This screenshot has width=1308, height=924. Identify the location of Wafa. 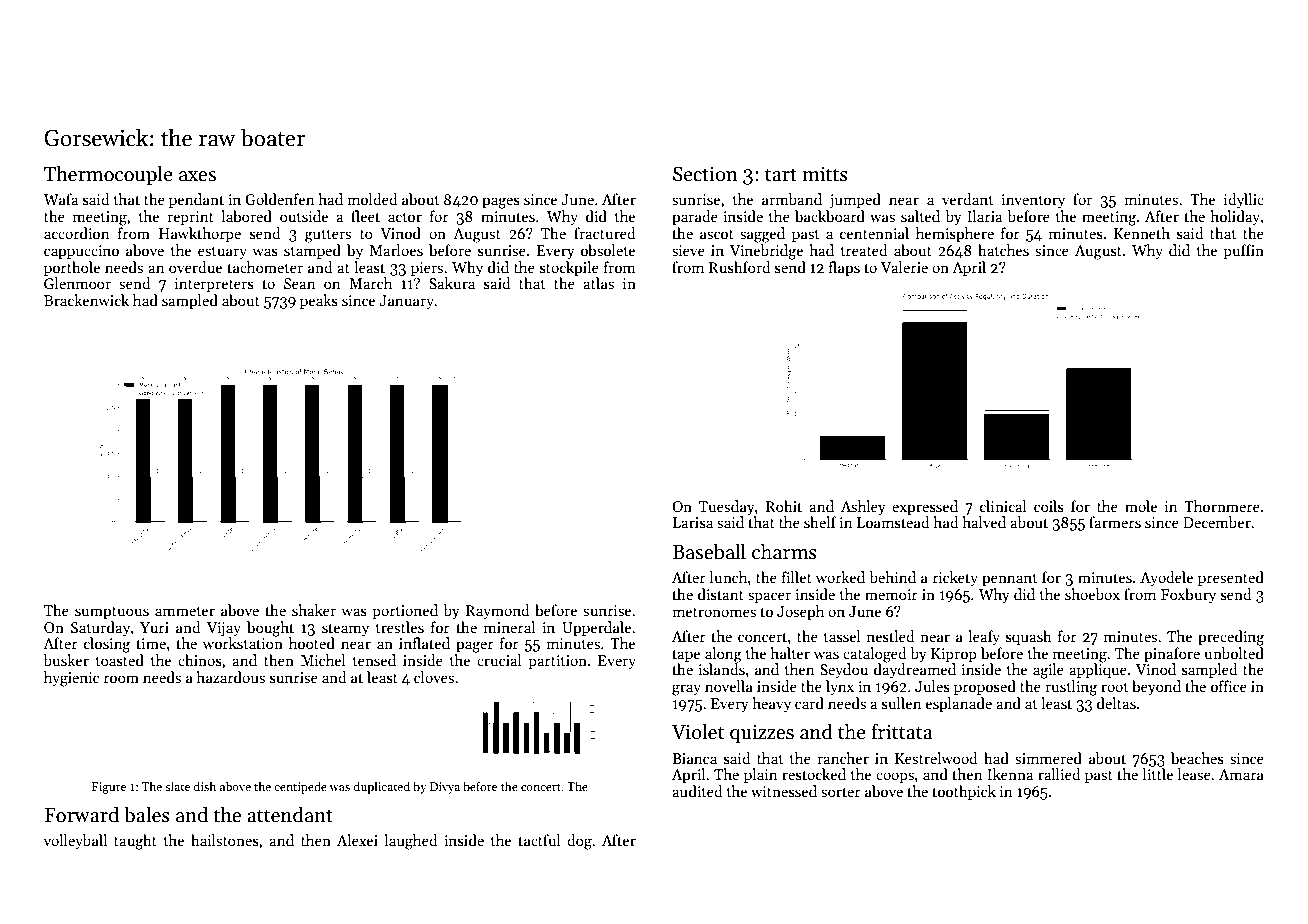
(61, 199).
